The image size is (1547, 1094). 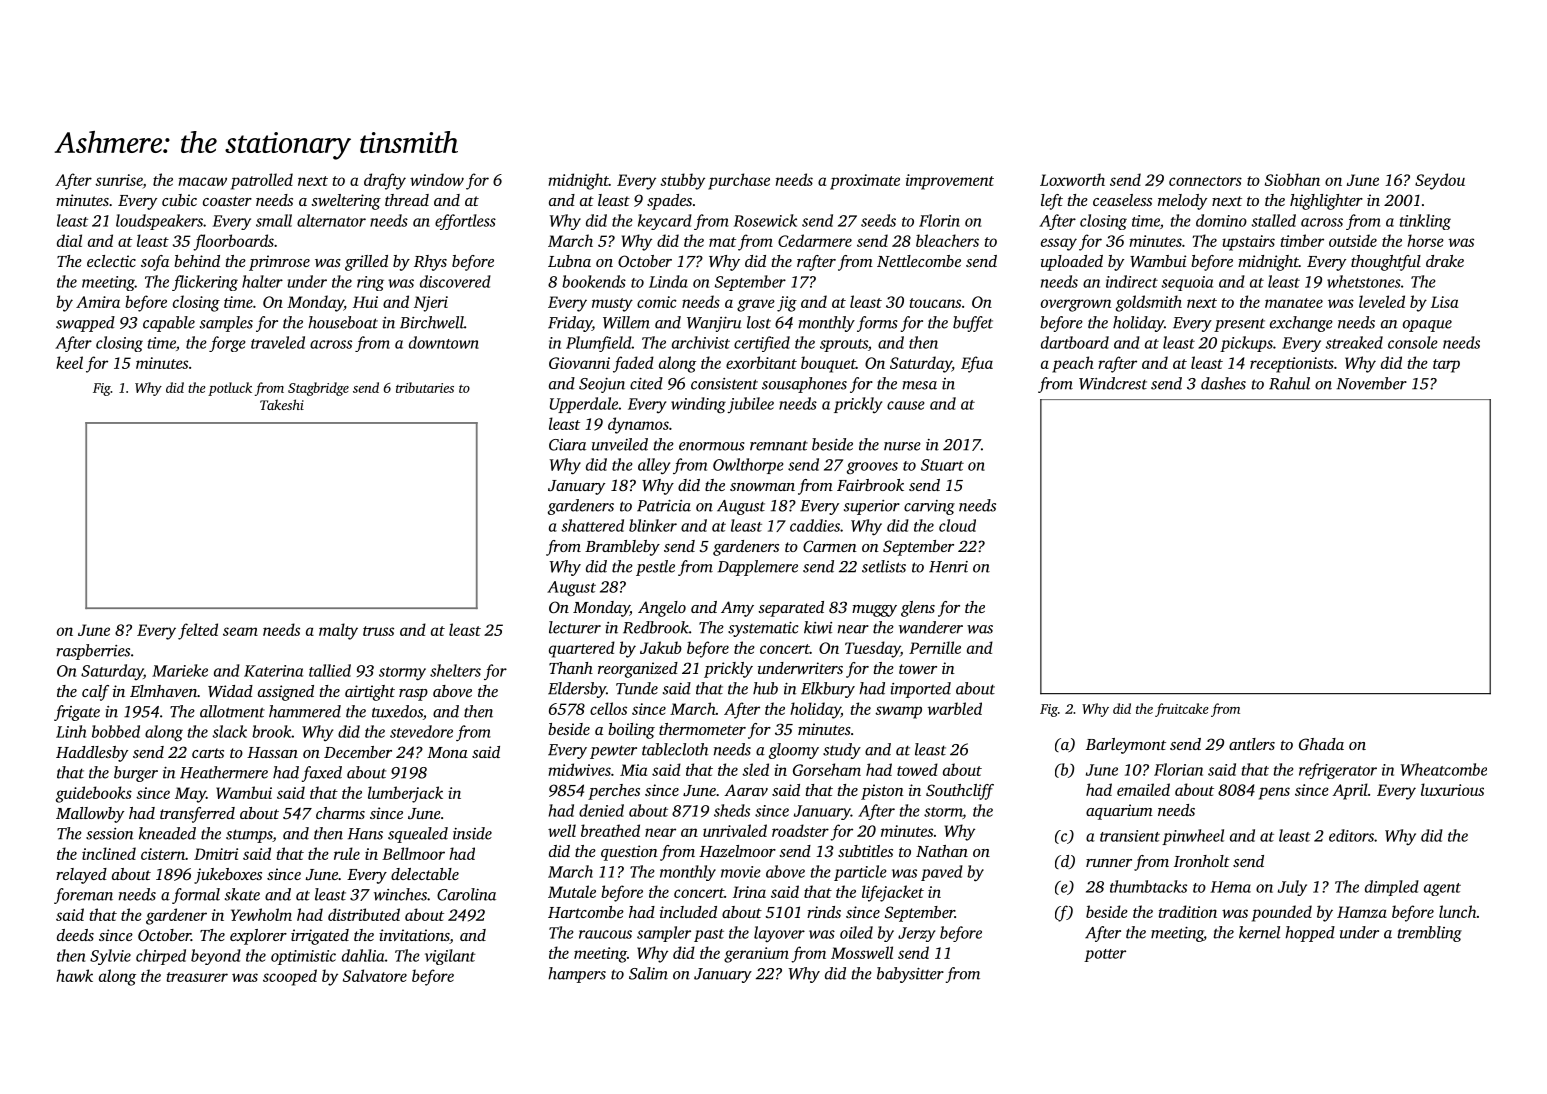 I want to click on toucans, so click(x=935, y=303).
